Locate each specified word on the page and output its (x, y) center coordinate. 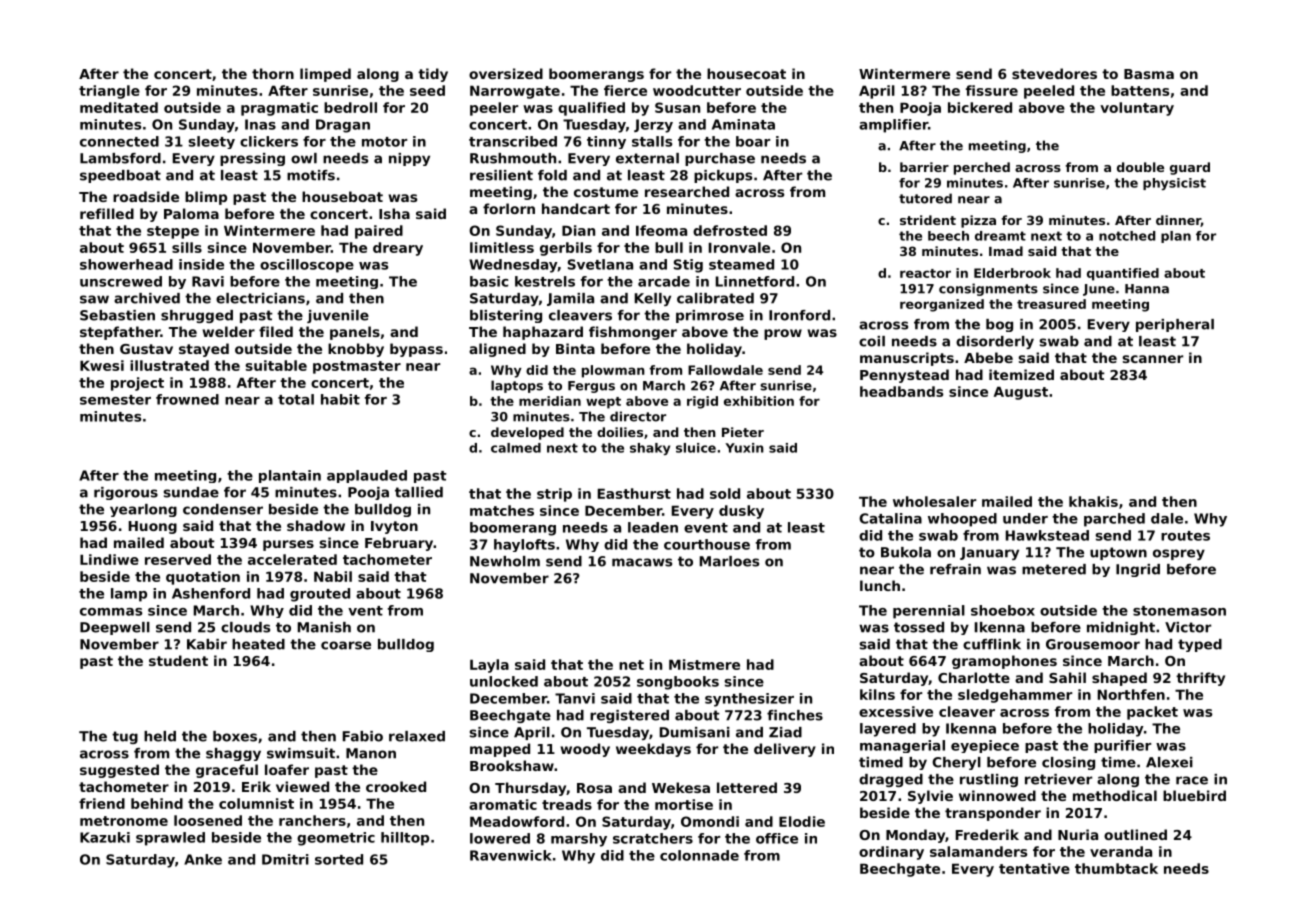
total (296, 399)
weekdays (653, 750)
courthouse (707, 544)
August (1021, 393)
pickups (723, 176)
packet (1152, 713)
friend (102, 803)
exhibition (759, 401)
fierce (625, 90)
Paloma (191, 213)
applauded (367, 476)
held (160, 736)
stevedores (1054, 73)
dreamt (1000, 236)
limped (325, 75)
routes (1185, 536)
